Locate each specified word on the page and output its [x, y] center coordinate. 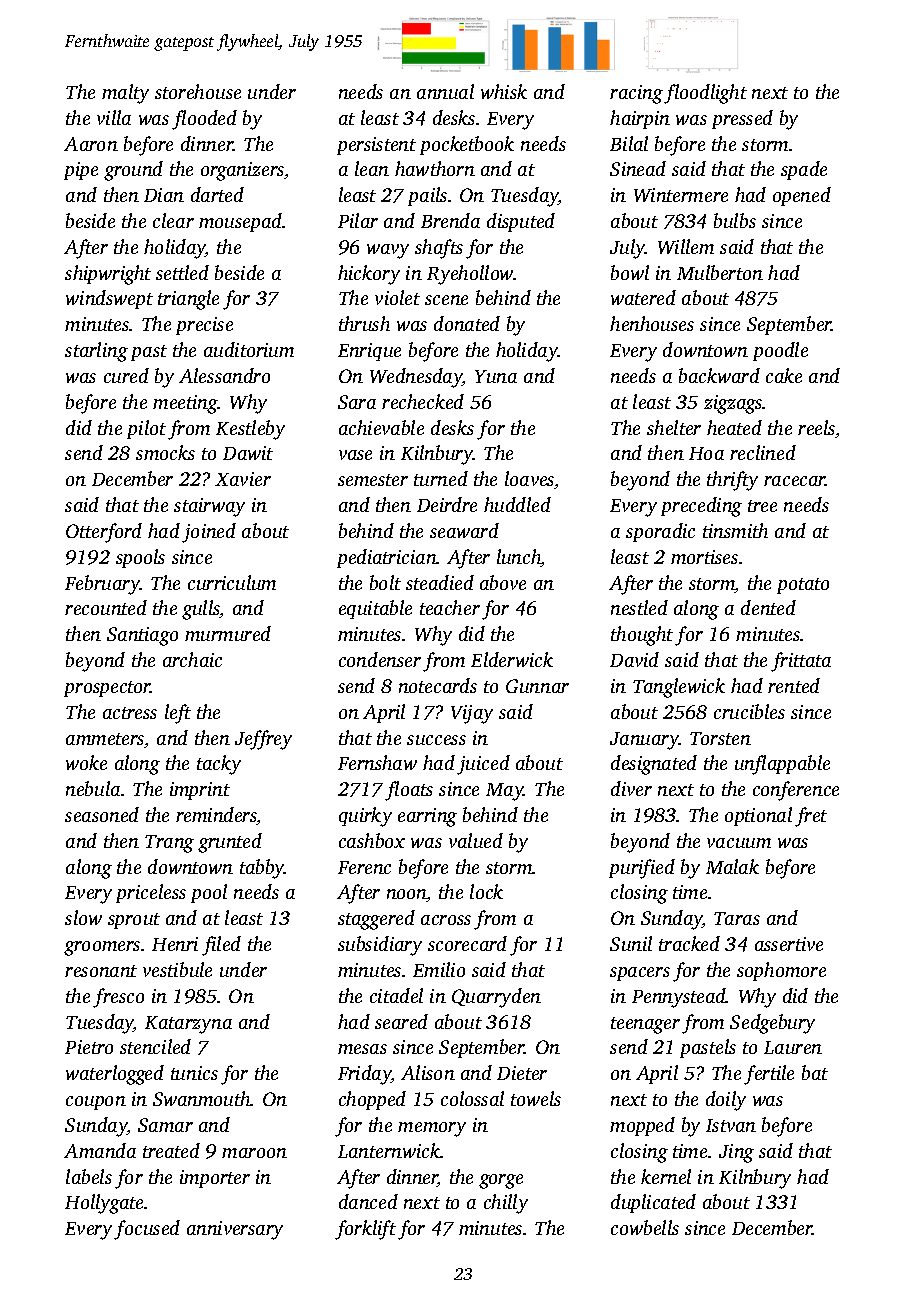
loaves [530, 480]
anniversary [235, 1230]
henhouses [652, 323]
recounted [106, 607]
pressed [742, 119]
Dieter [522, 1073]
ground [133, 171]
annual [445, 91]
